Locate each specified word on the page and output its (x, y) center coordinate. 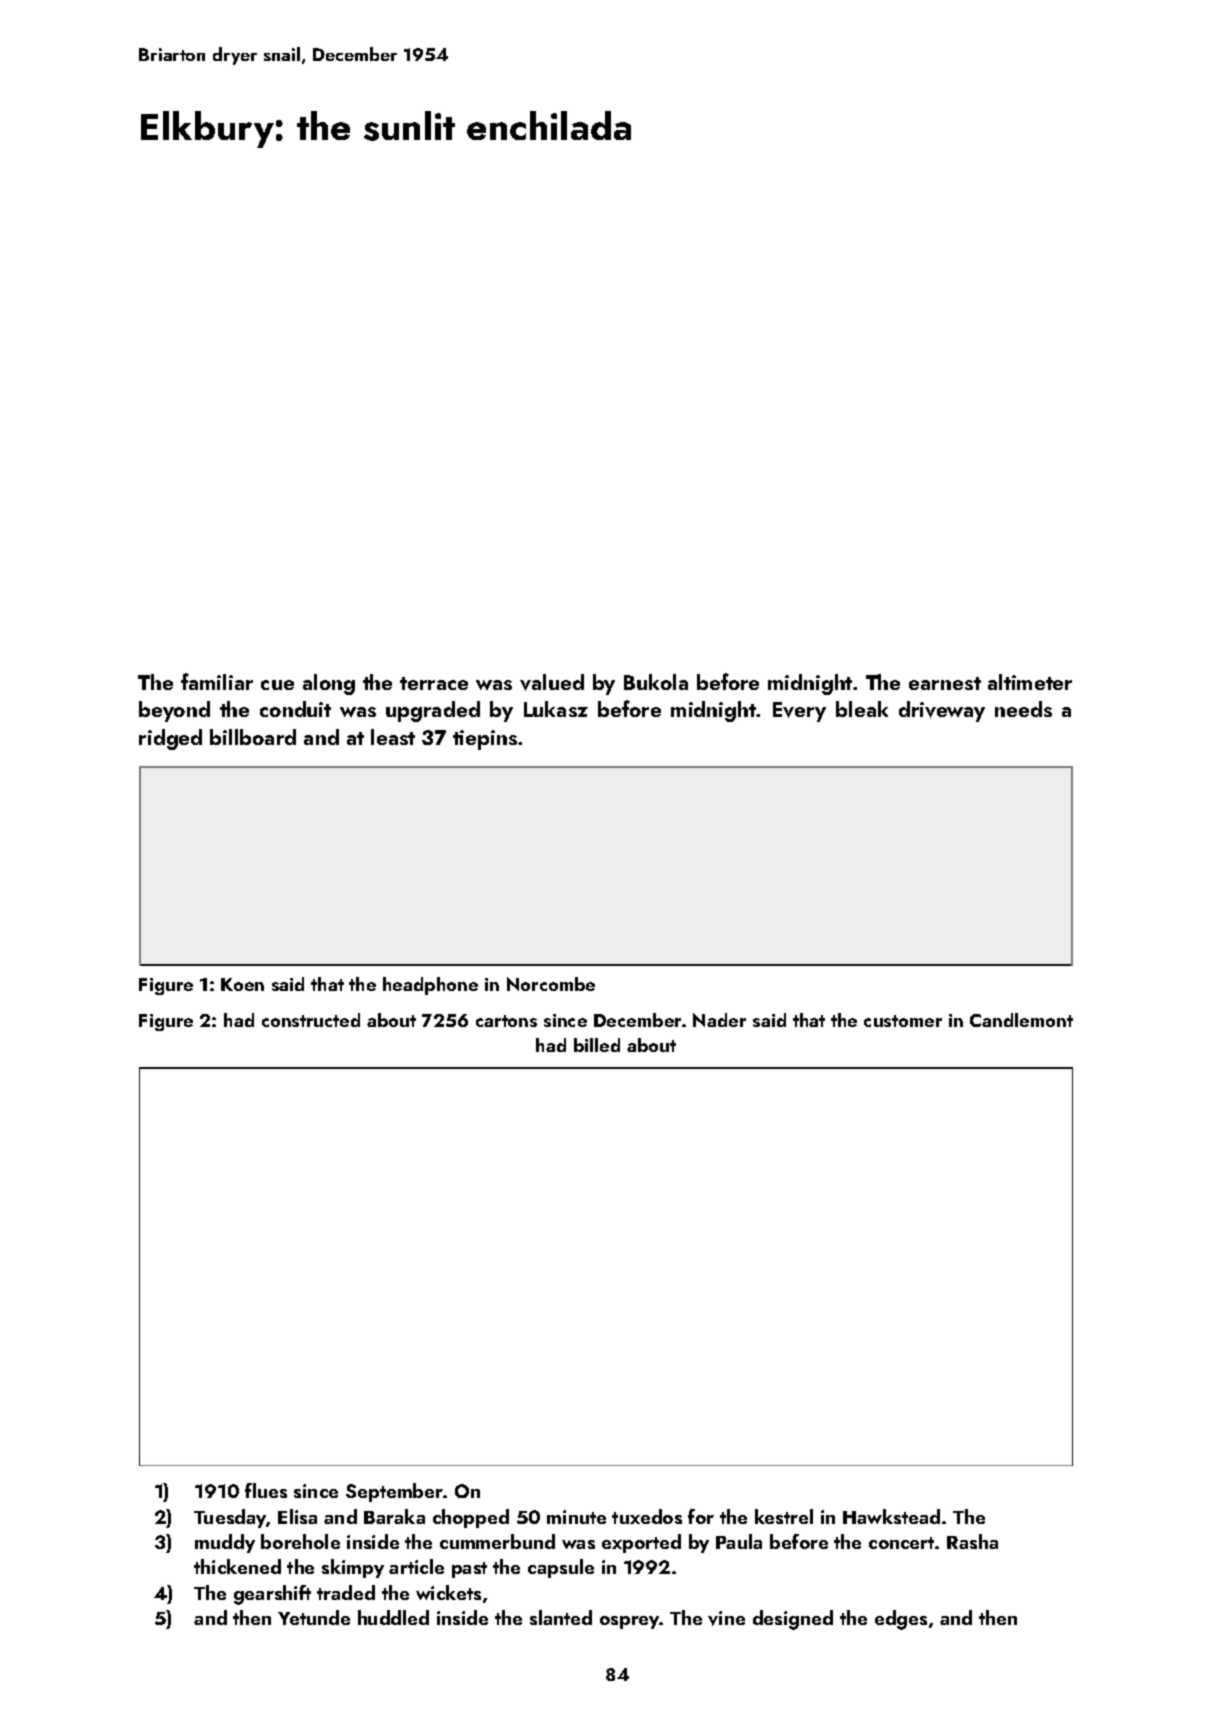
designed (793, 1620)
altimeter (1030, 682)
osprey (630, 1622)
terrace (434, 683)
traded (346, 1592)
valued (552, 682)
